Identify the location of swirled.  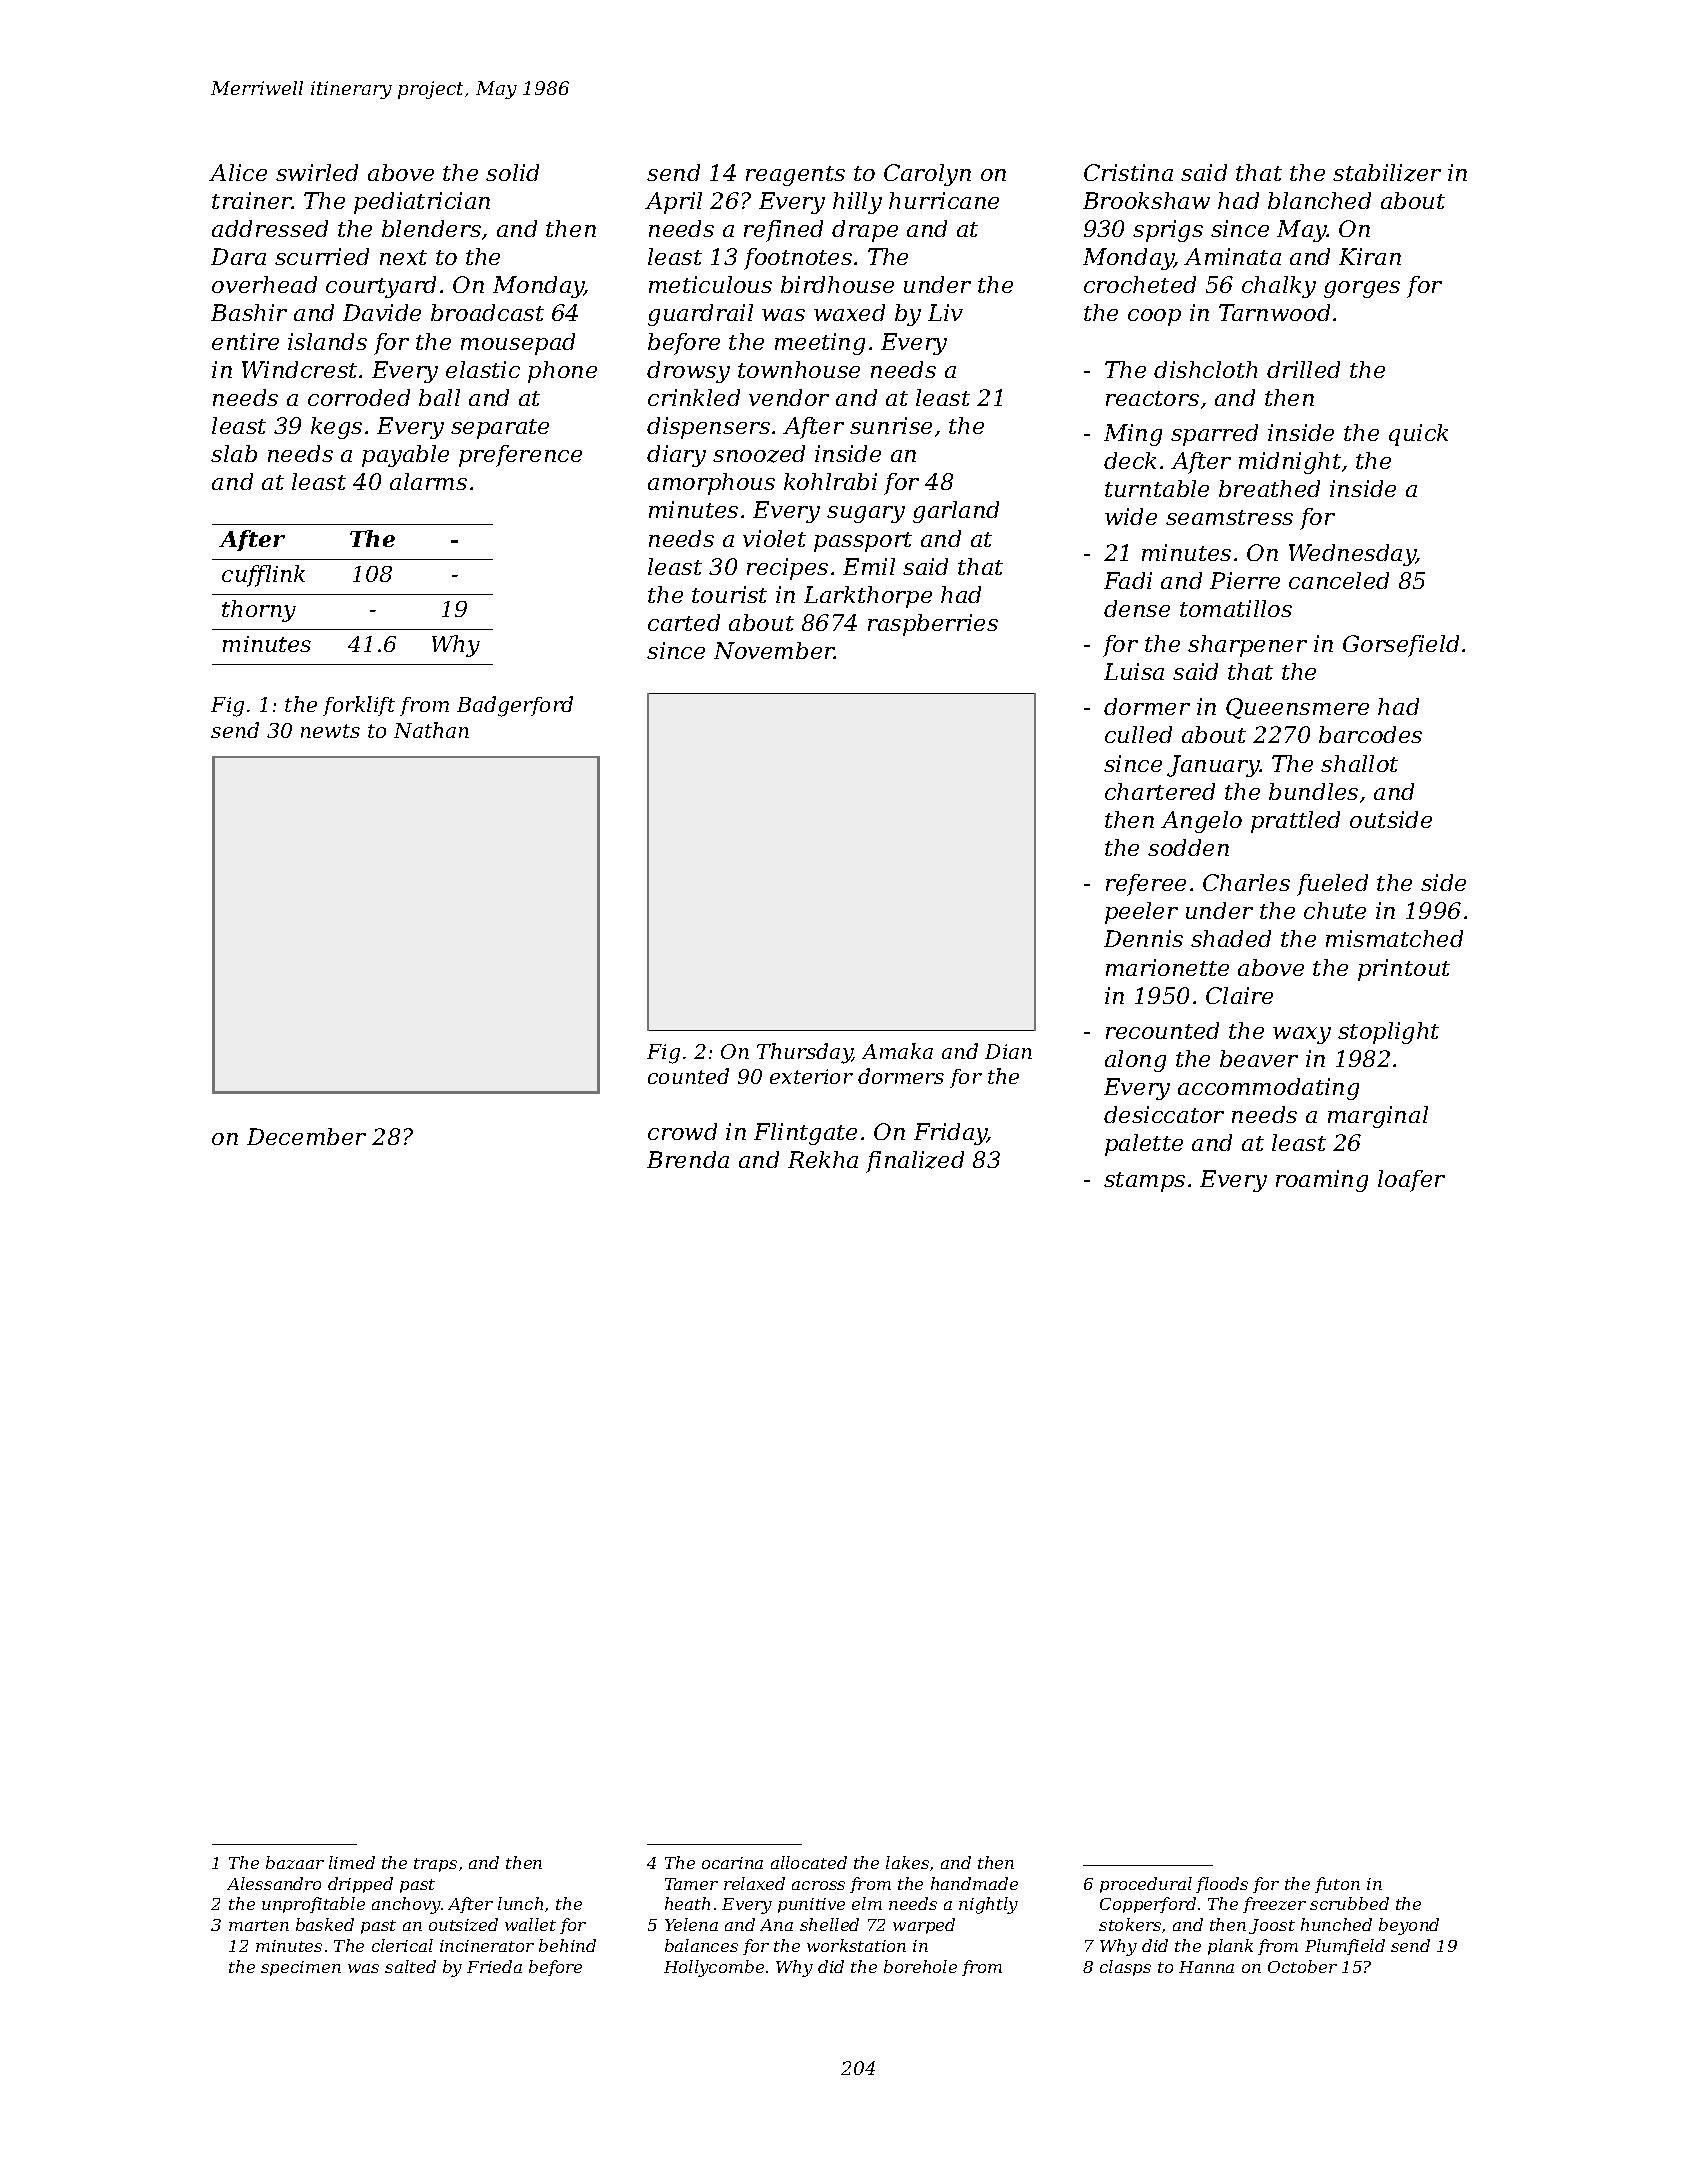
(317, 172).
